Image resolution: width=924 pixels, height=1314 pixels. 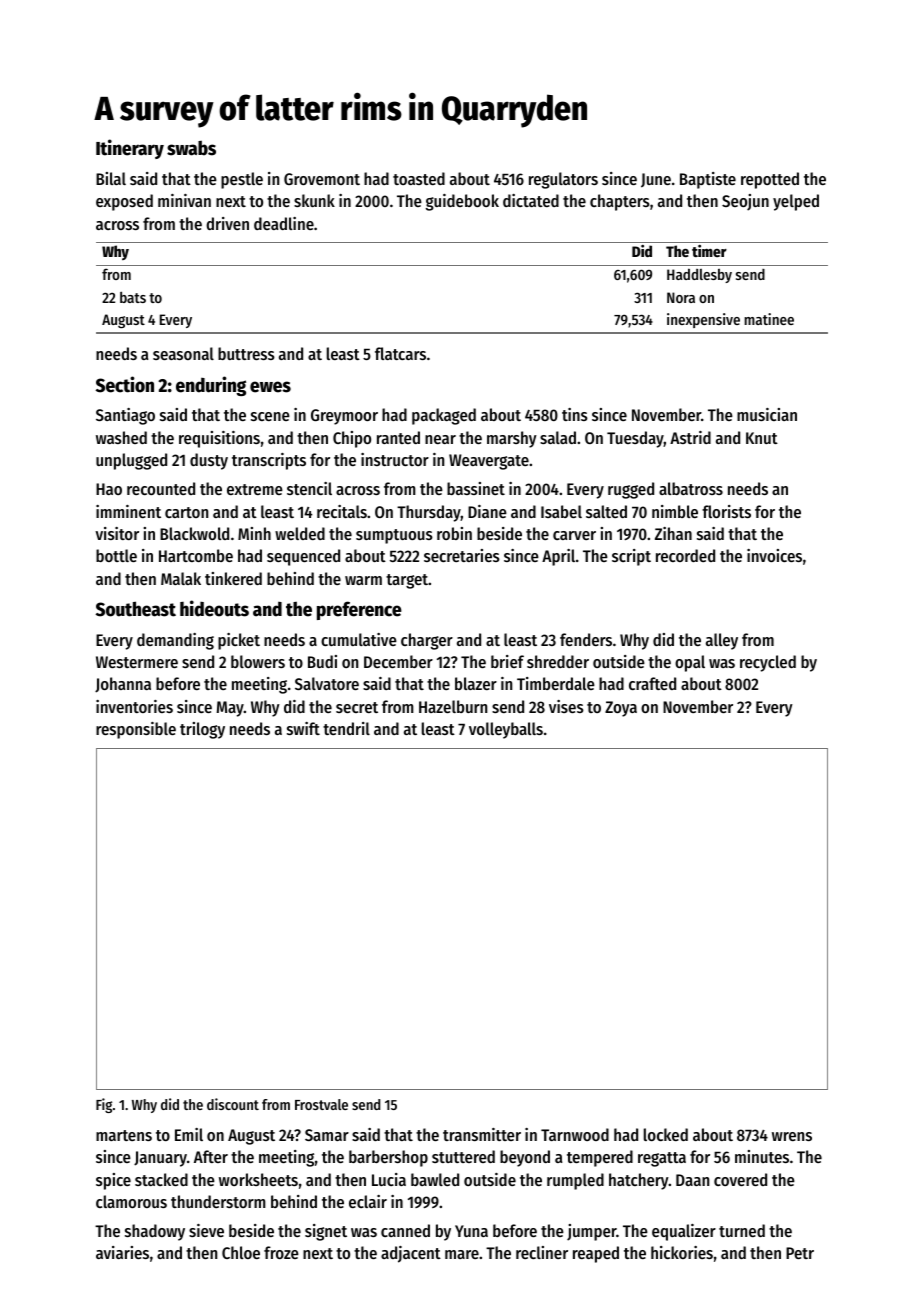 I want to click on sumptuous, so click(x=394, y=536).
